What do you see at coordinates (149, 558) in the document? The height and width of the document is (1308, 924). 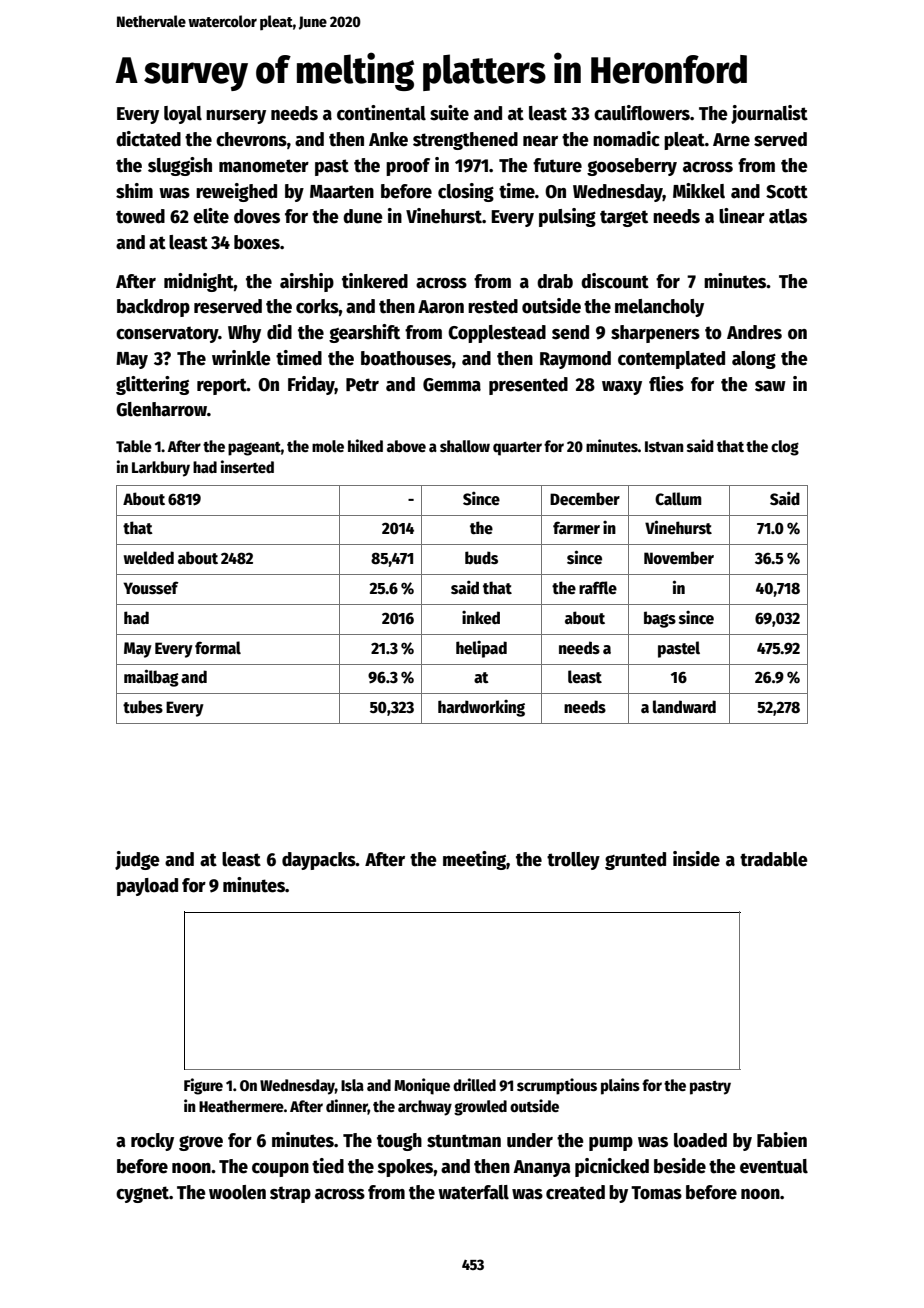 I see `welded` at bounding box center [149, 558].
